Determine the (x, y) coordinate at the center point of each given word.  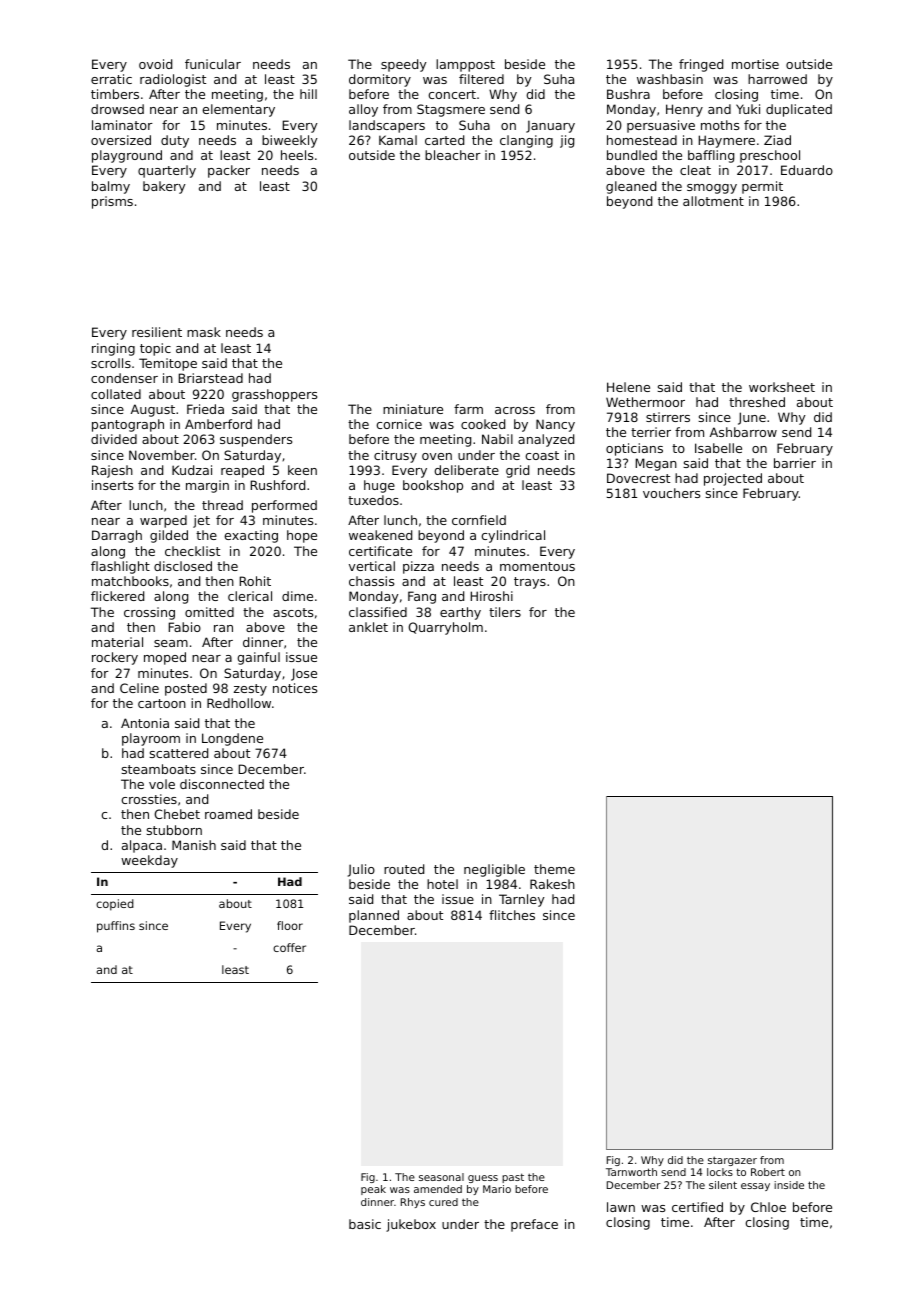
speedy (403, 65)
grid (517, 471)
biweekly (289, 141)
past (513, 1178)
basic (365, 1224)
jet (201, 521)
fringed (701, 65)
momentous (537, 566)
